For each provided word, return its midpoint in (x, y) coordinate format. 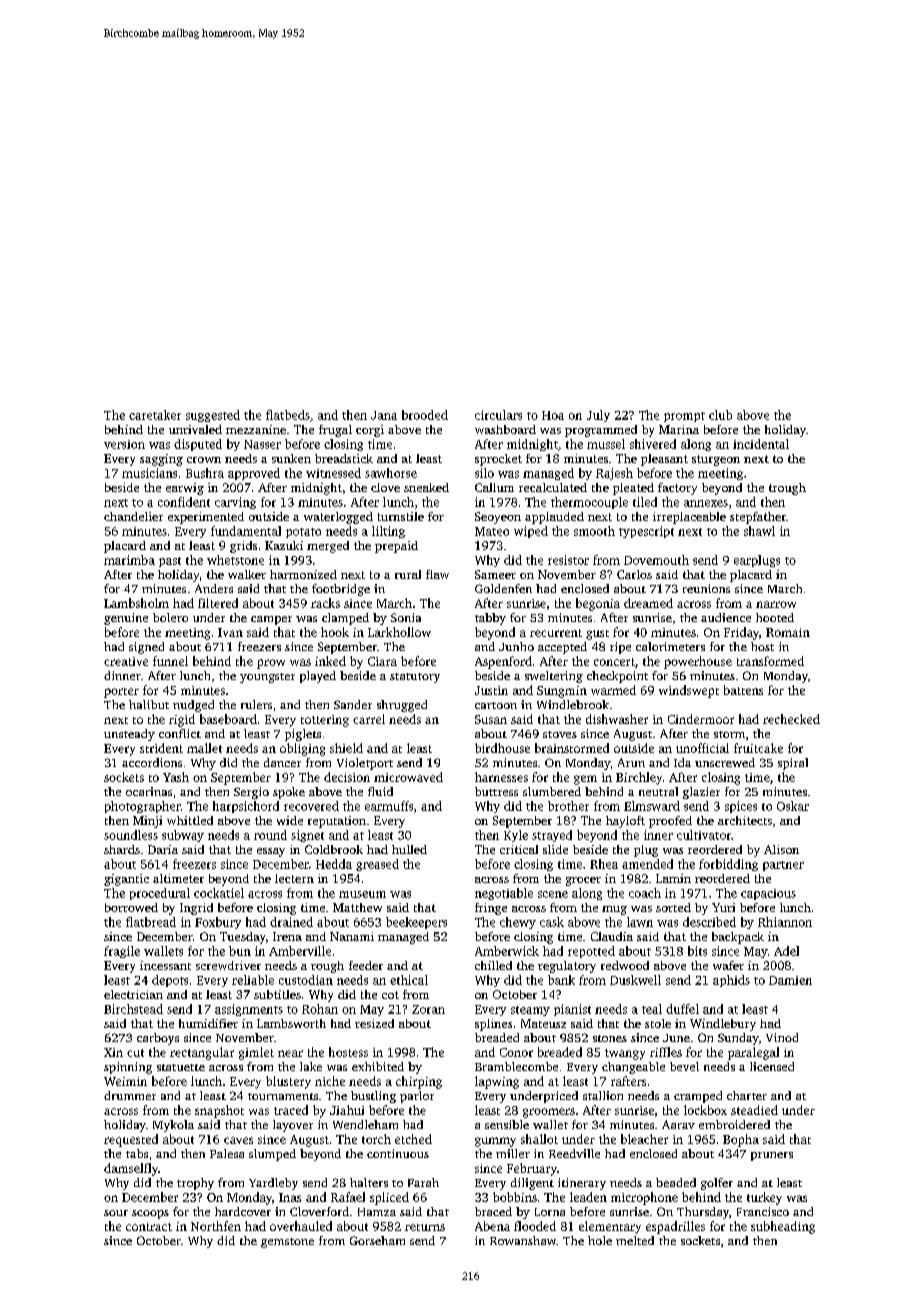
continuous (398, 1153)
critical (519, 849)
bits (697, 951)
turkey (764, 1198)
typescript (646, 532)
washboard (505, 429)
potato (303, 533)
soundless (131, 835)
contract (149, 1227)
